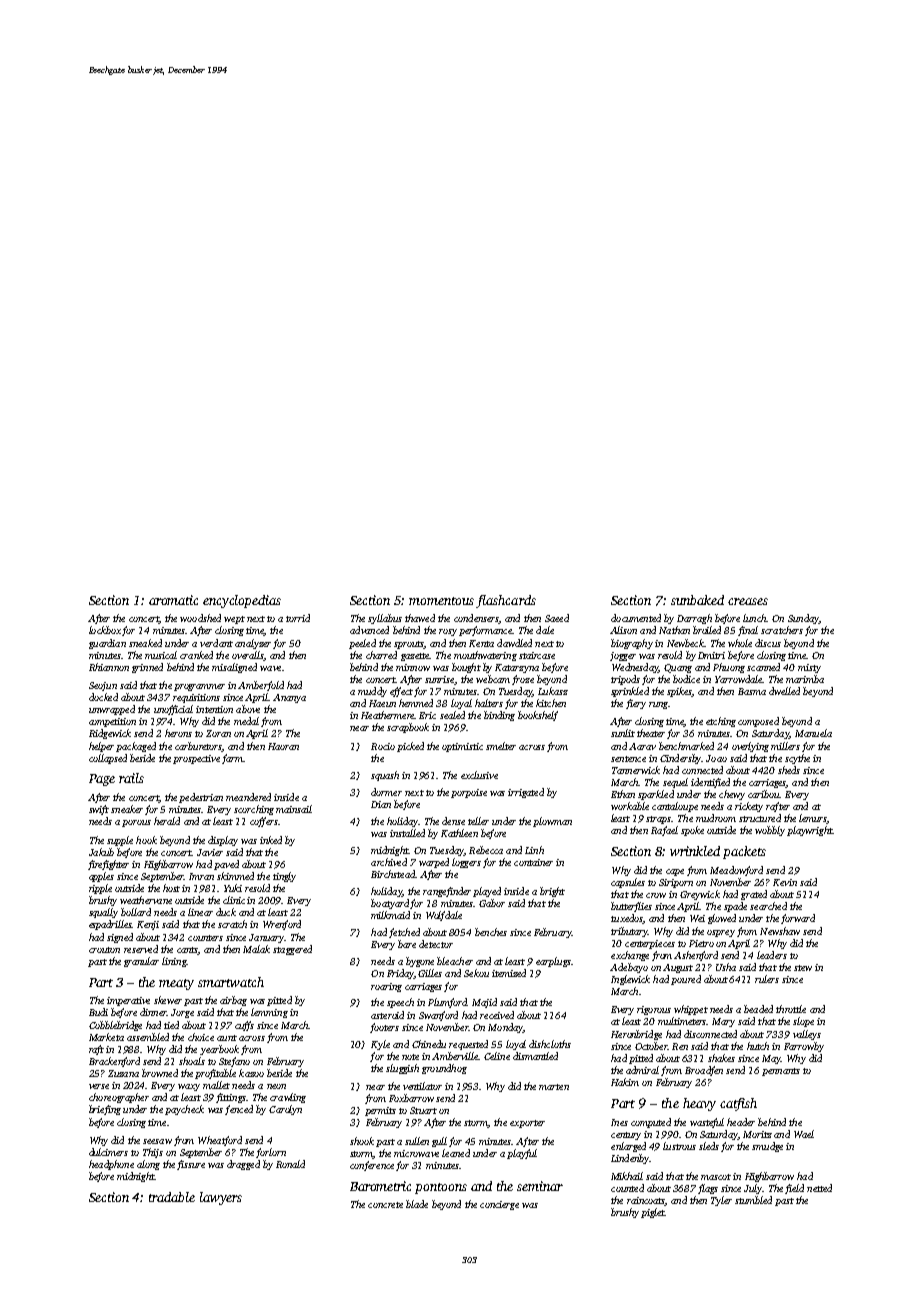 The width and height of the screenshot is (924, 1308). What do you see at coordinates (385, 619) in the screenshot?
I see `syllabus` at bounding box center [385, 619].
